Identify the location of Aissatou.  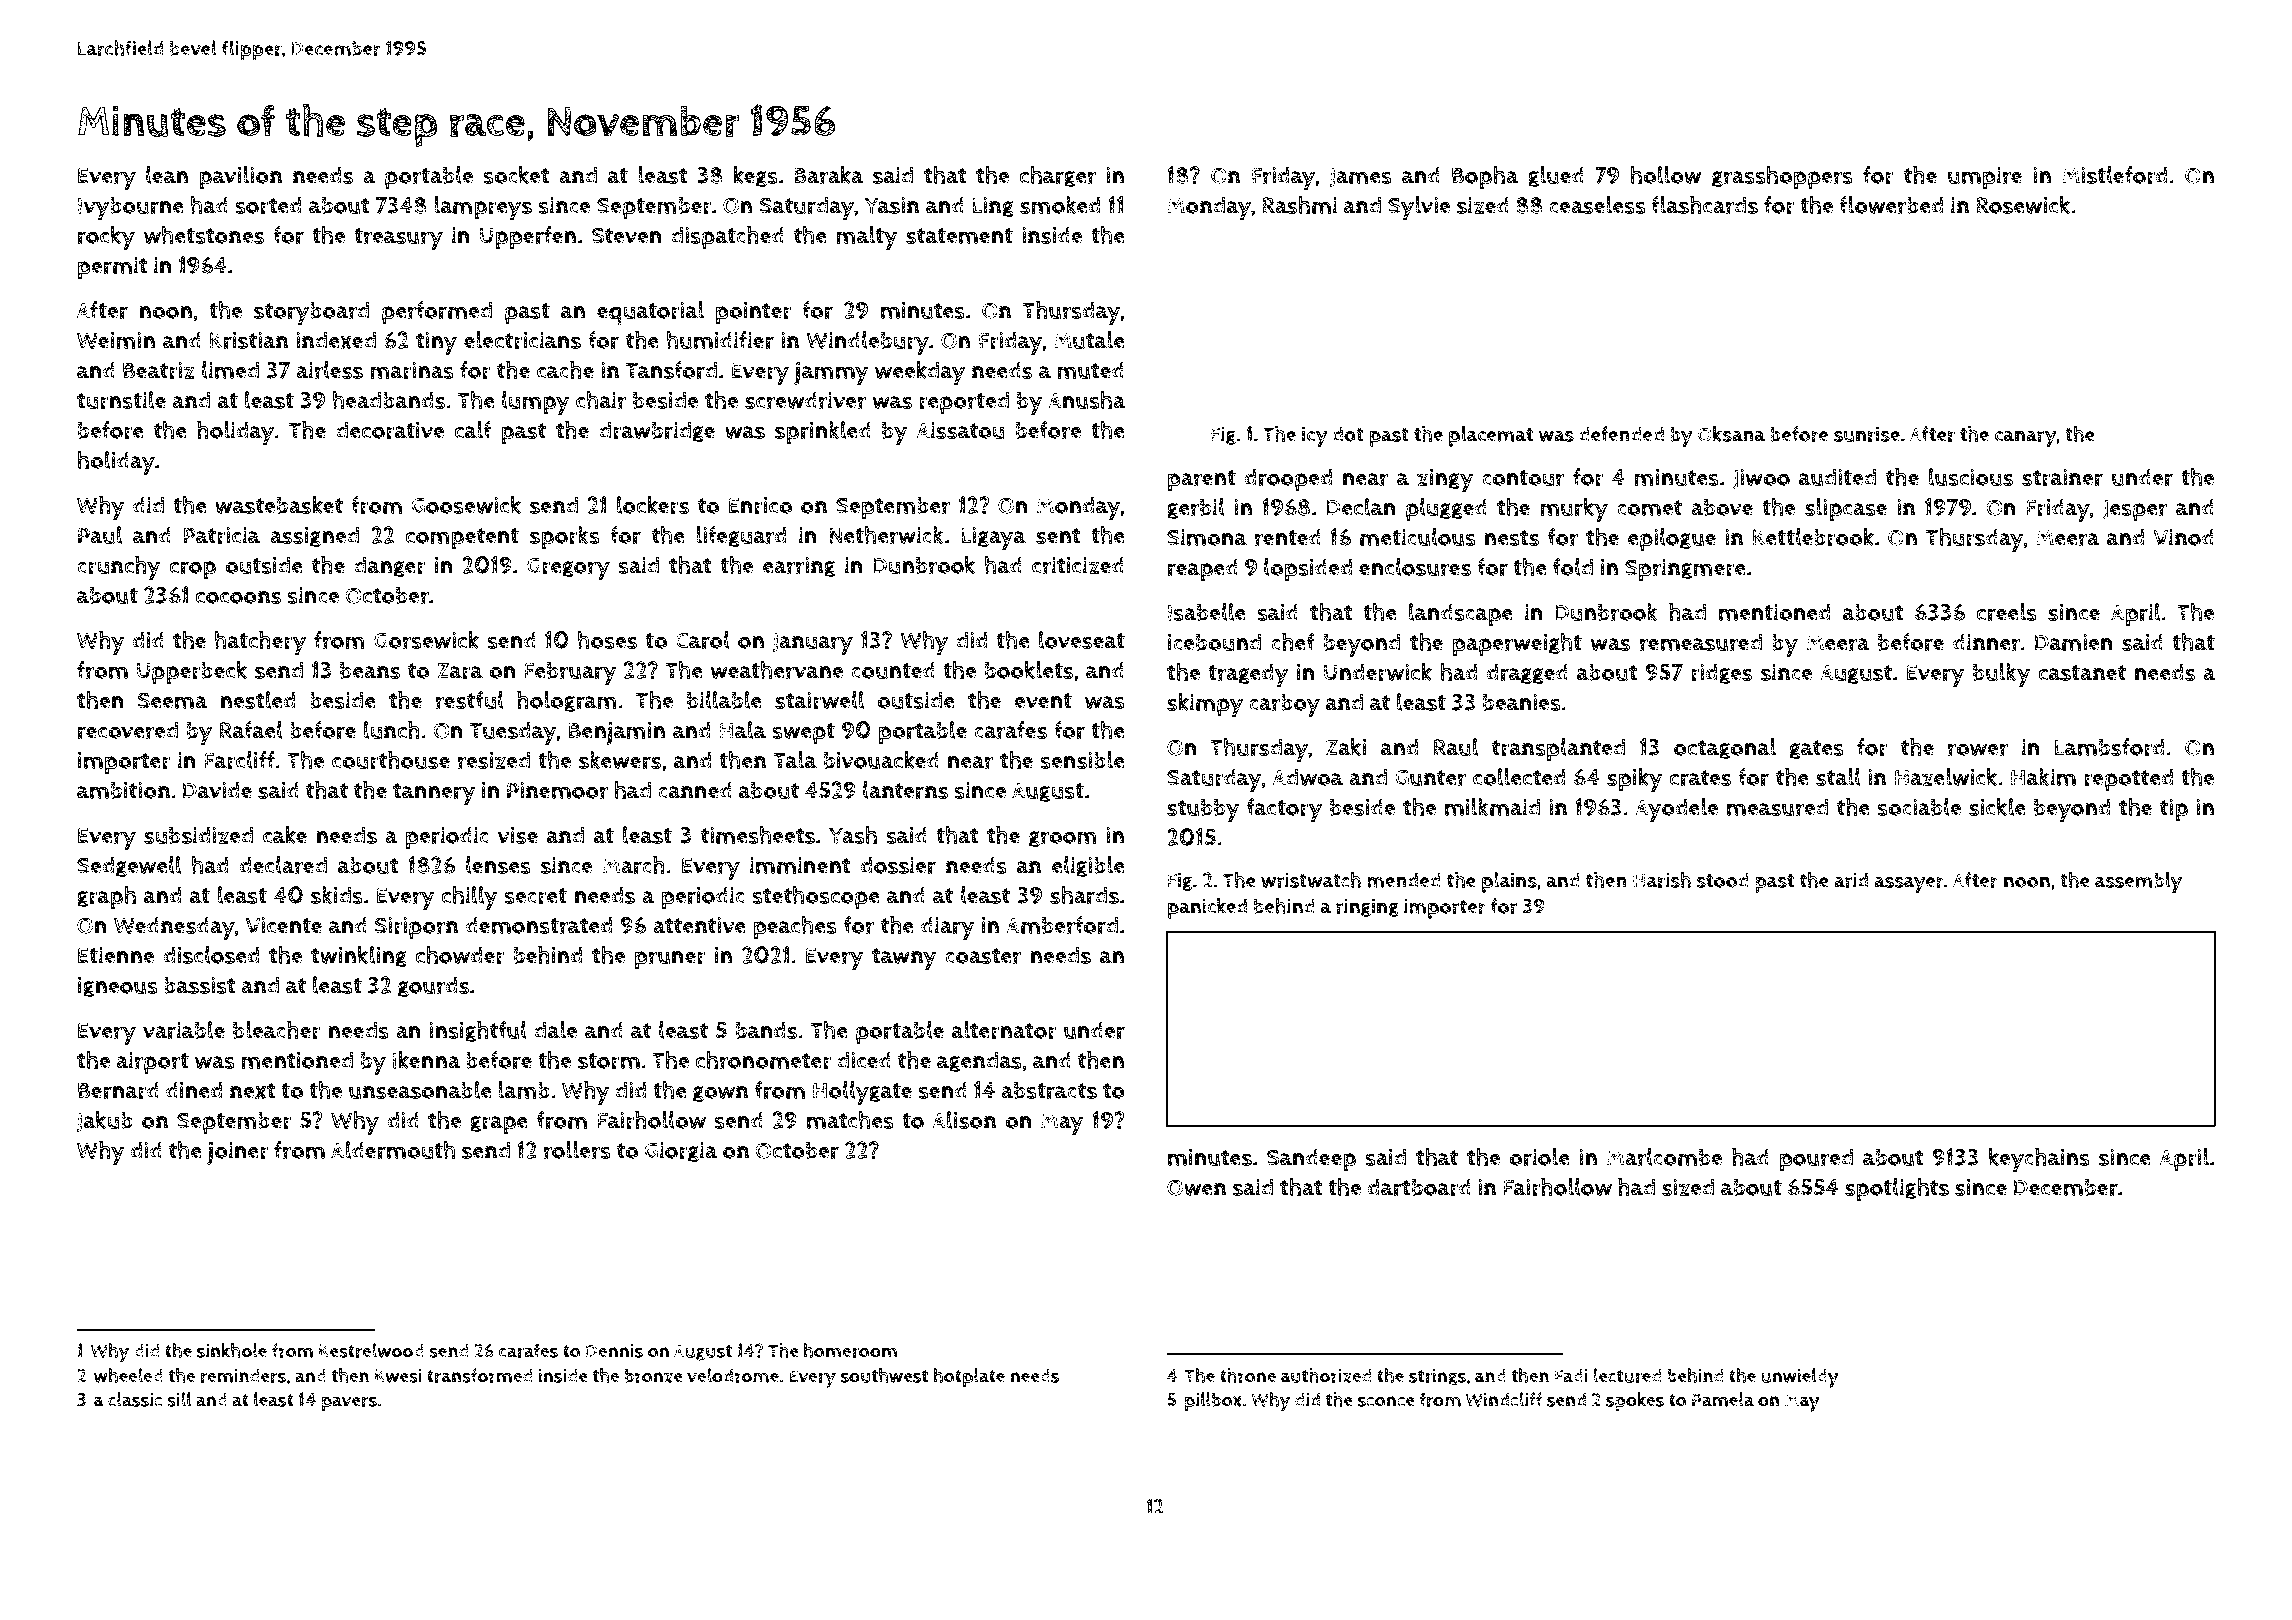
(961, 430).
